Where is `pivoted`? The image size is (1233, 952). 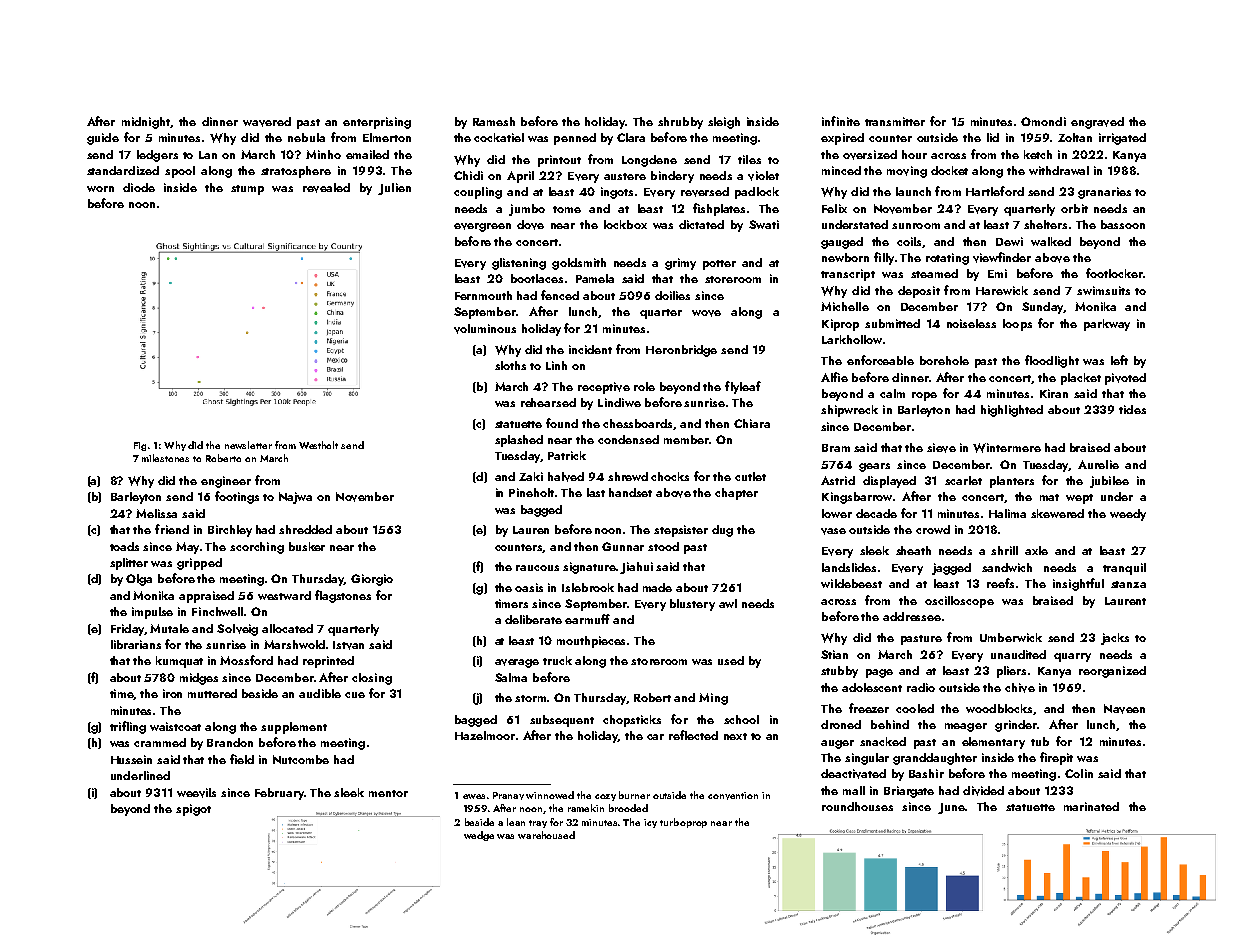
pivoted is located at coordinates (1125, 379).
